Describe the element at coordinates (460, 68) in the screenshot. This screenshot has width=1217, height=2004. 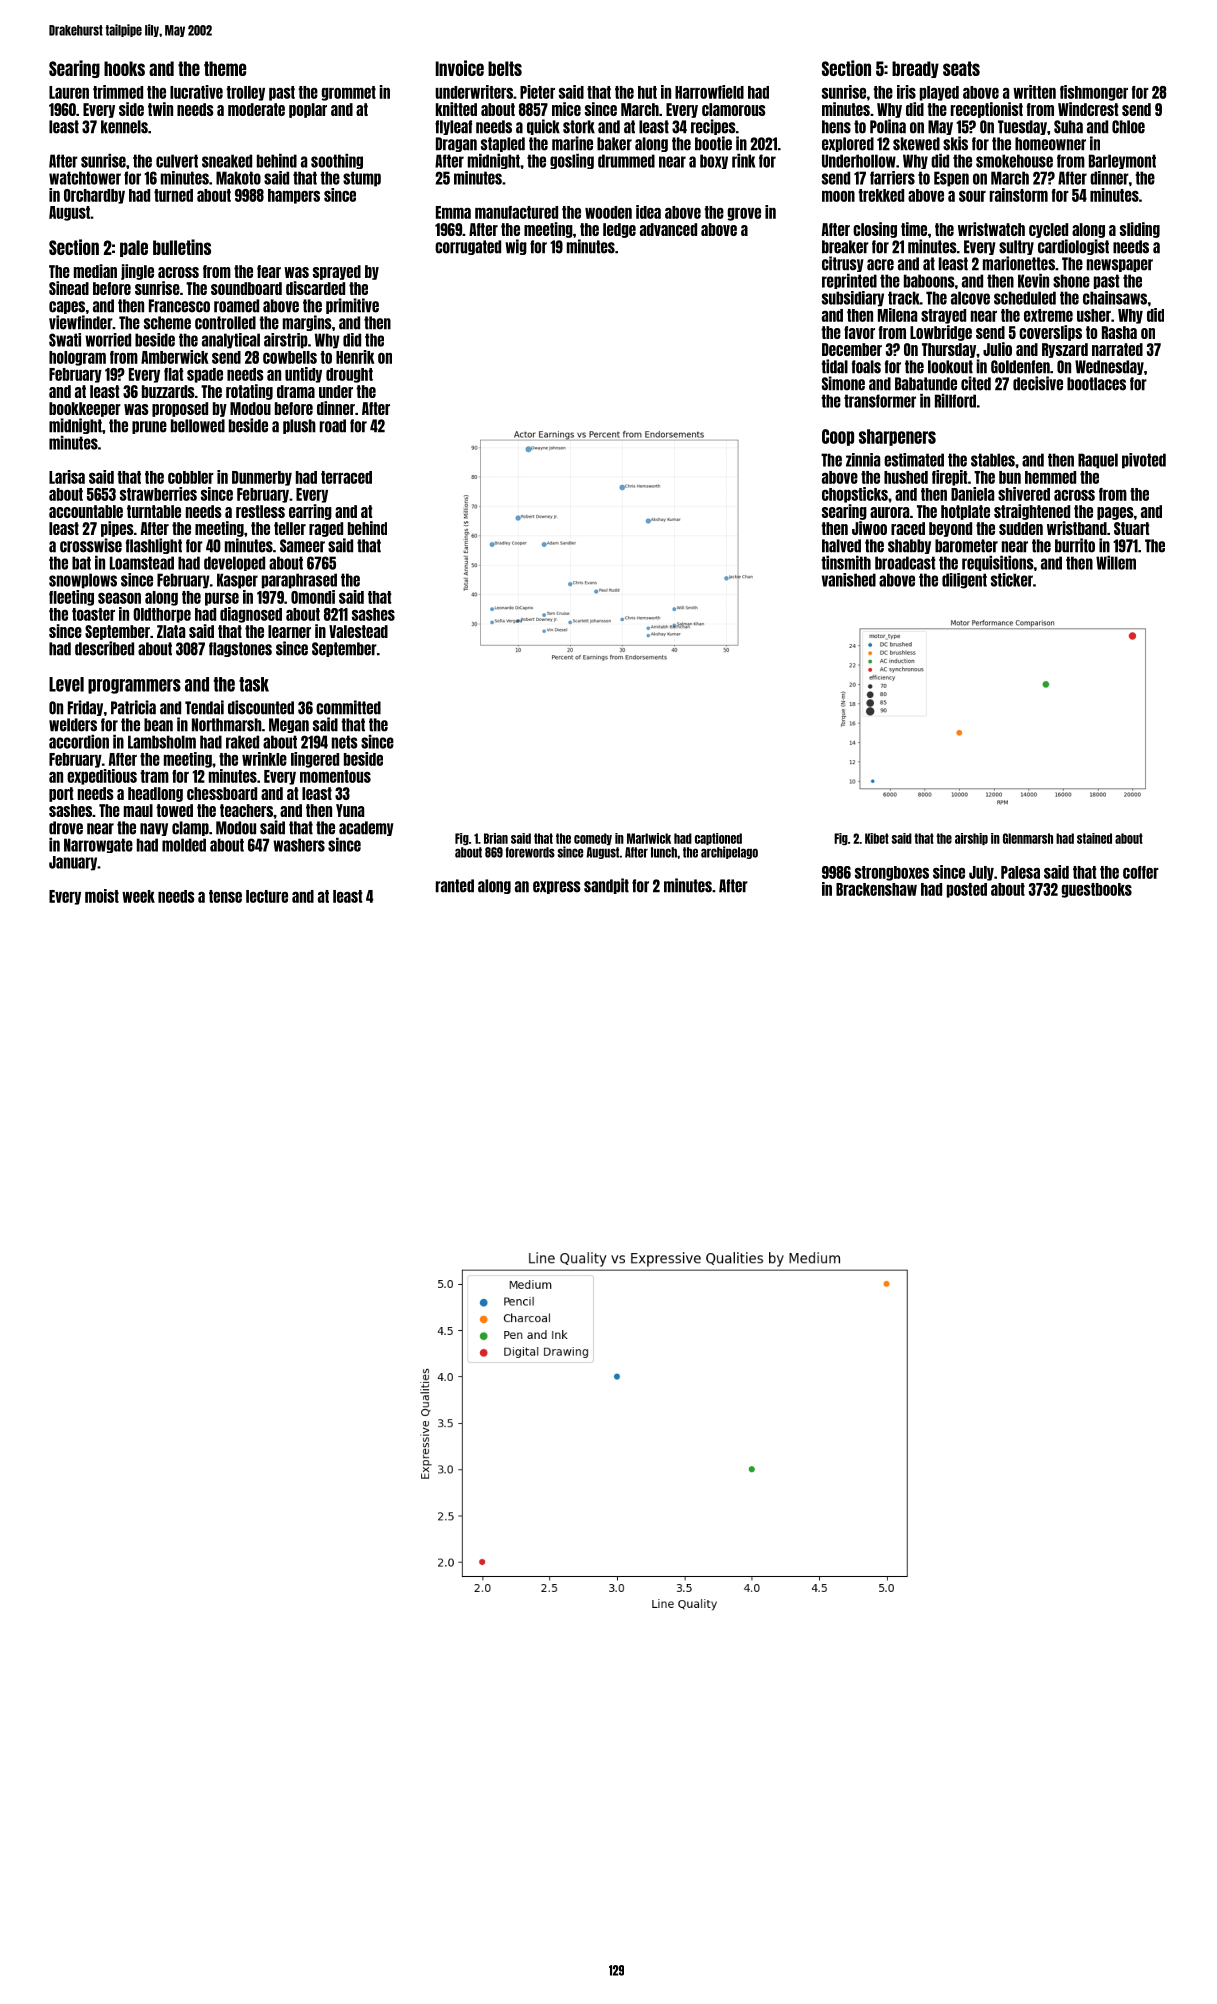
I see `Invoice` at that location.
